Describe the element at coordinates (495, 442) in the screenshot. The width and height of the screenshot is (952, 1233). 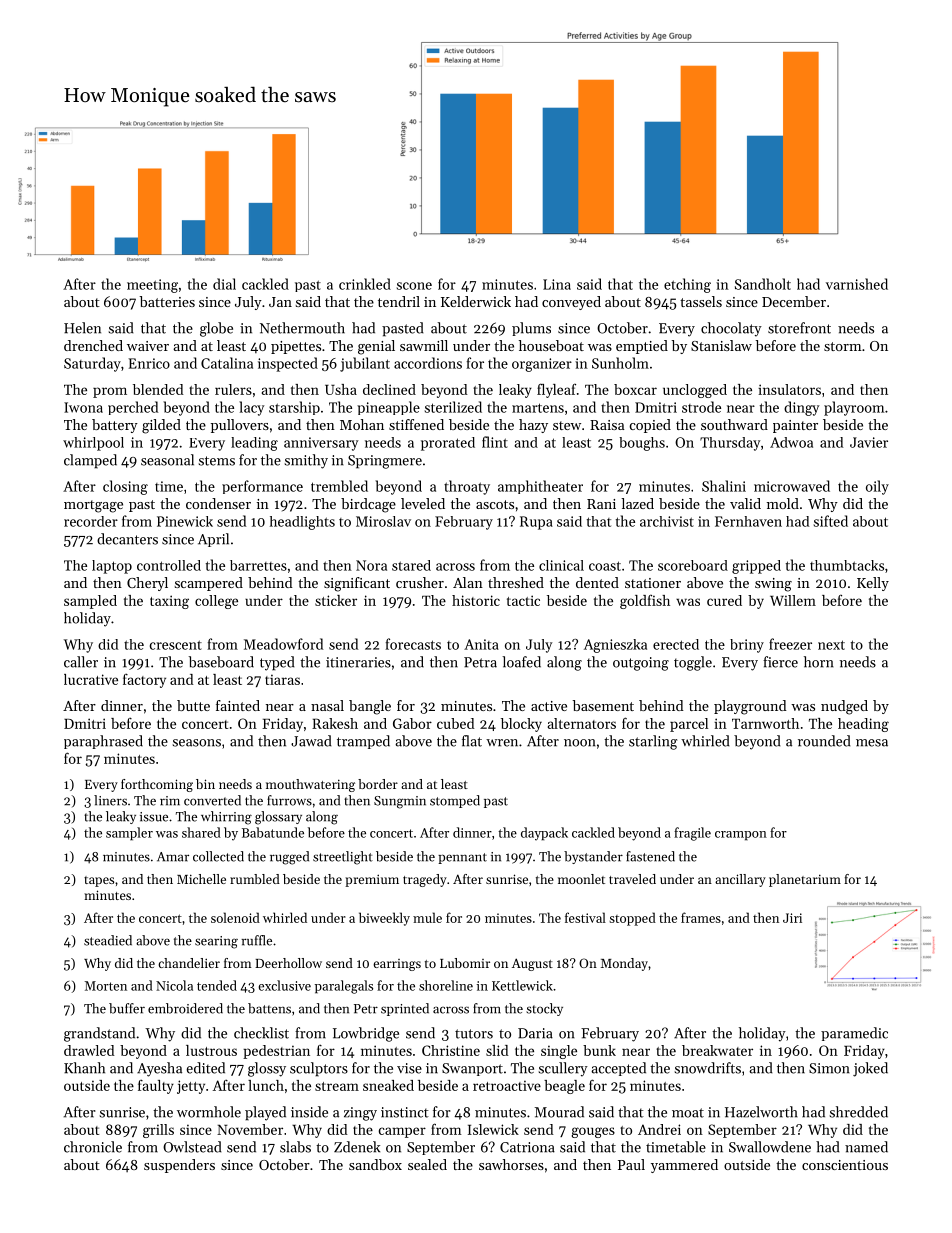
I see `flint` at that location.
